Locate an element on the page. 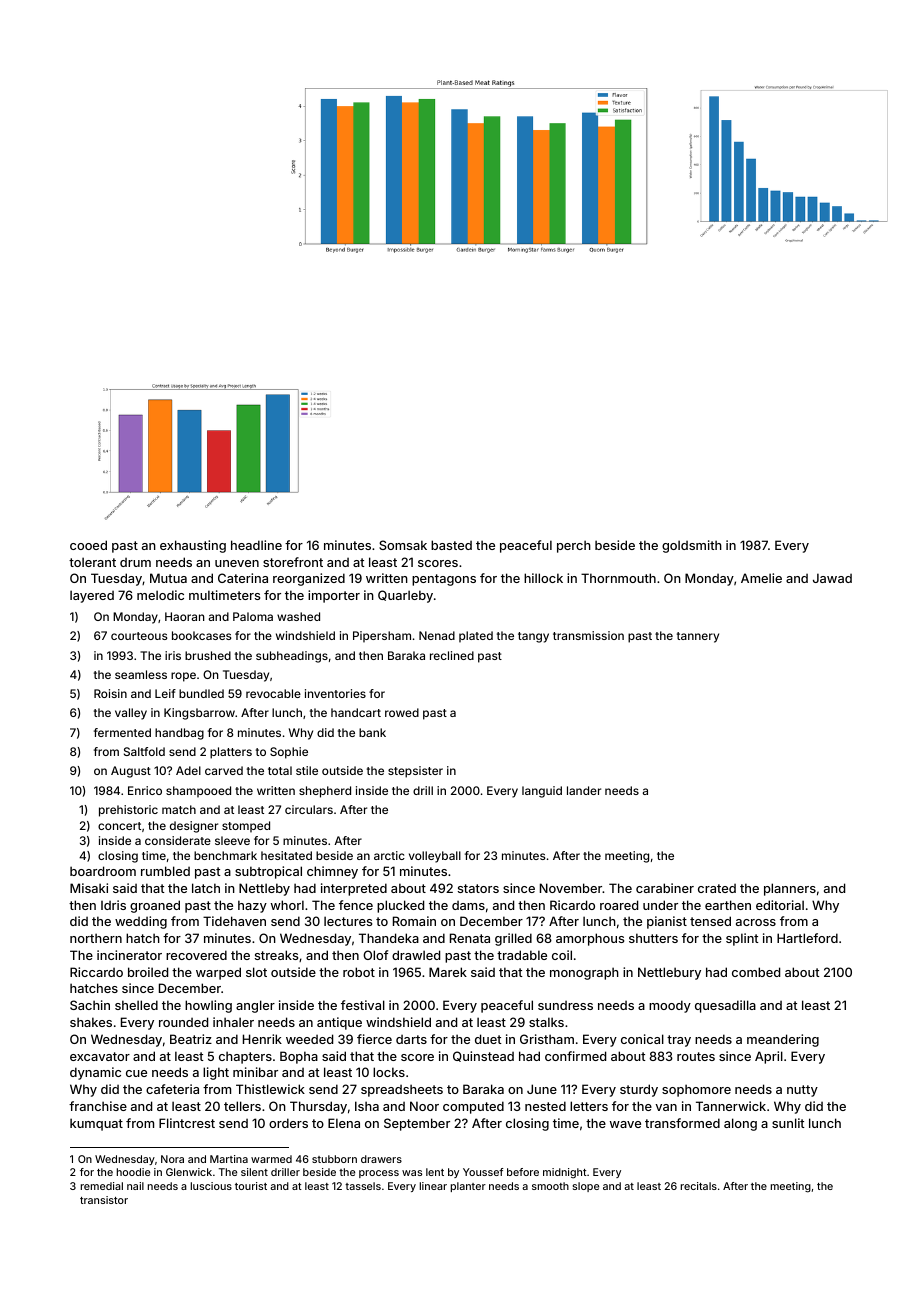 The width and height of the document is (924, 1308). reclined is located at coordinates (452, 655).
